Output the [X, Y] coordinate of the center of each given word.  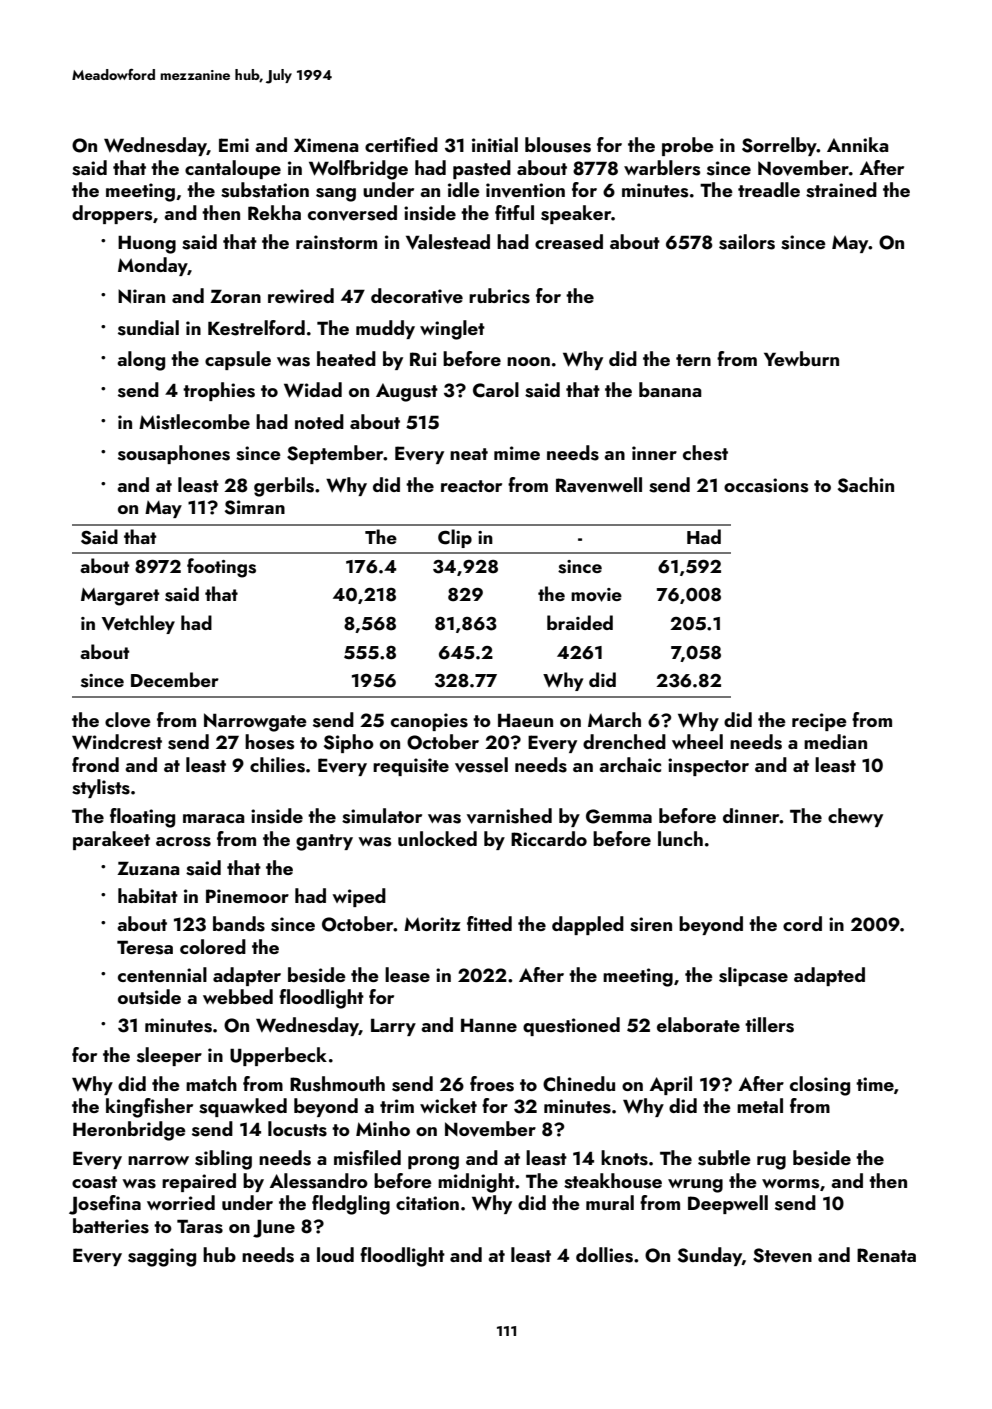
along [141, 361]
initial [495, 144]
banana [670, 389]
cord [802, 923]
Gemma [619, 816]
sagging [162, 1257]
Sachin [866, 485]
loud [335, 1254]
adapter [247, 976]
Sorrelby [779, 146]
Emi [234, 145]
